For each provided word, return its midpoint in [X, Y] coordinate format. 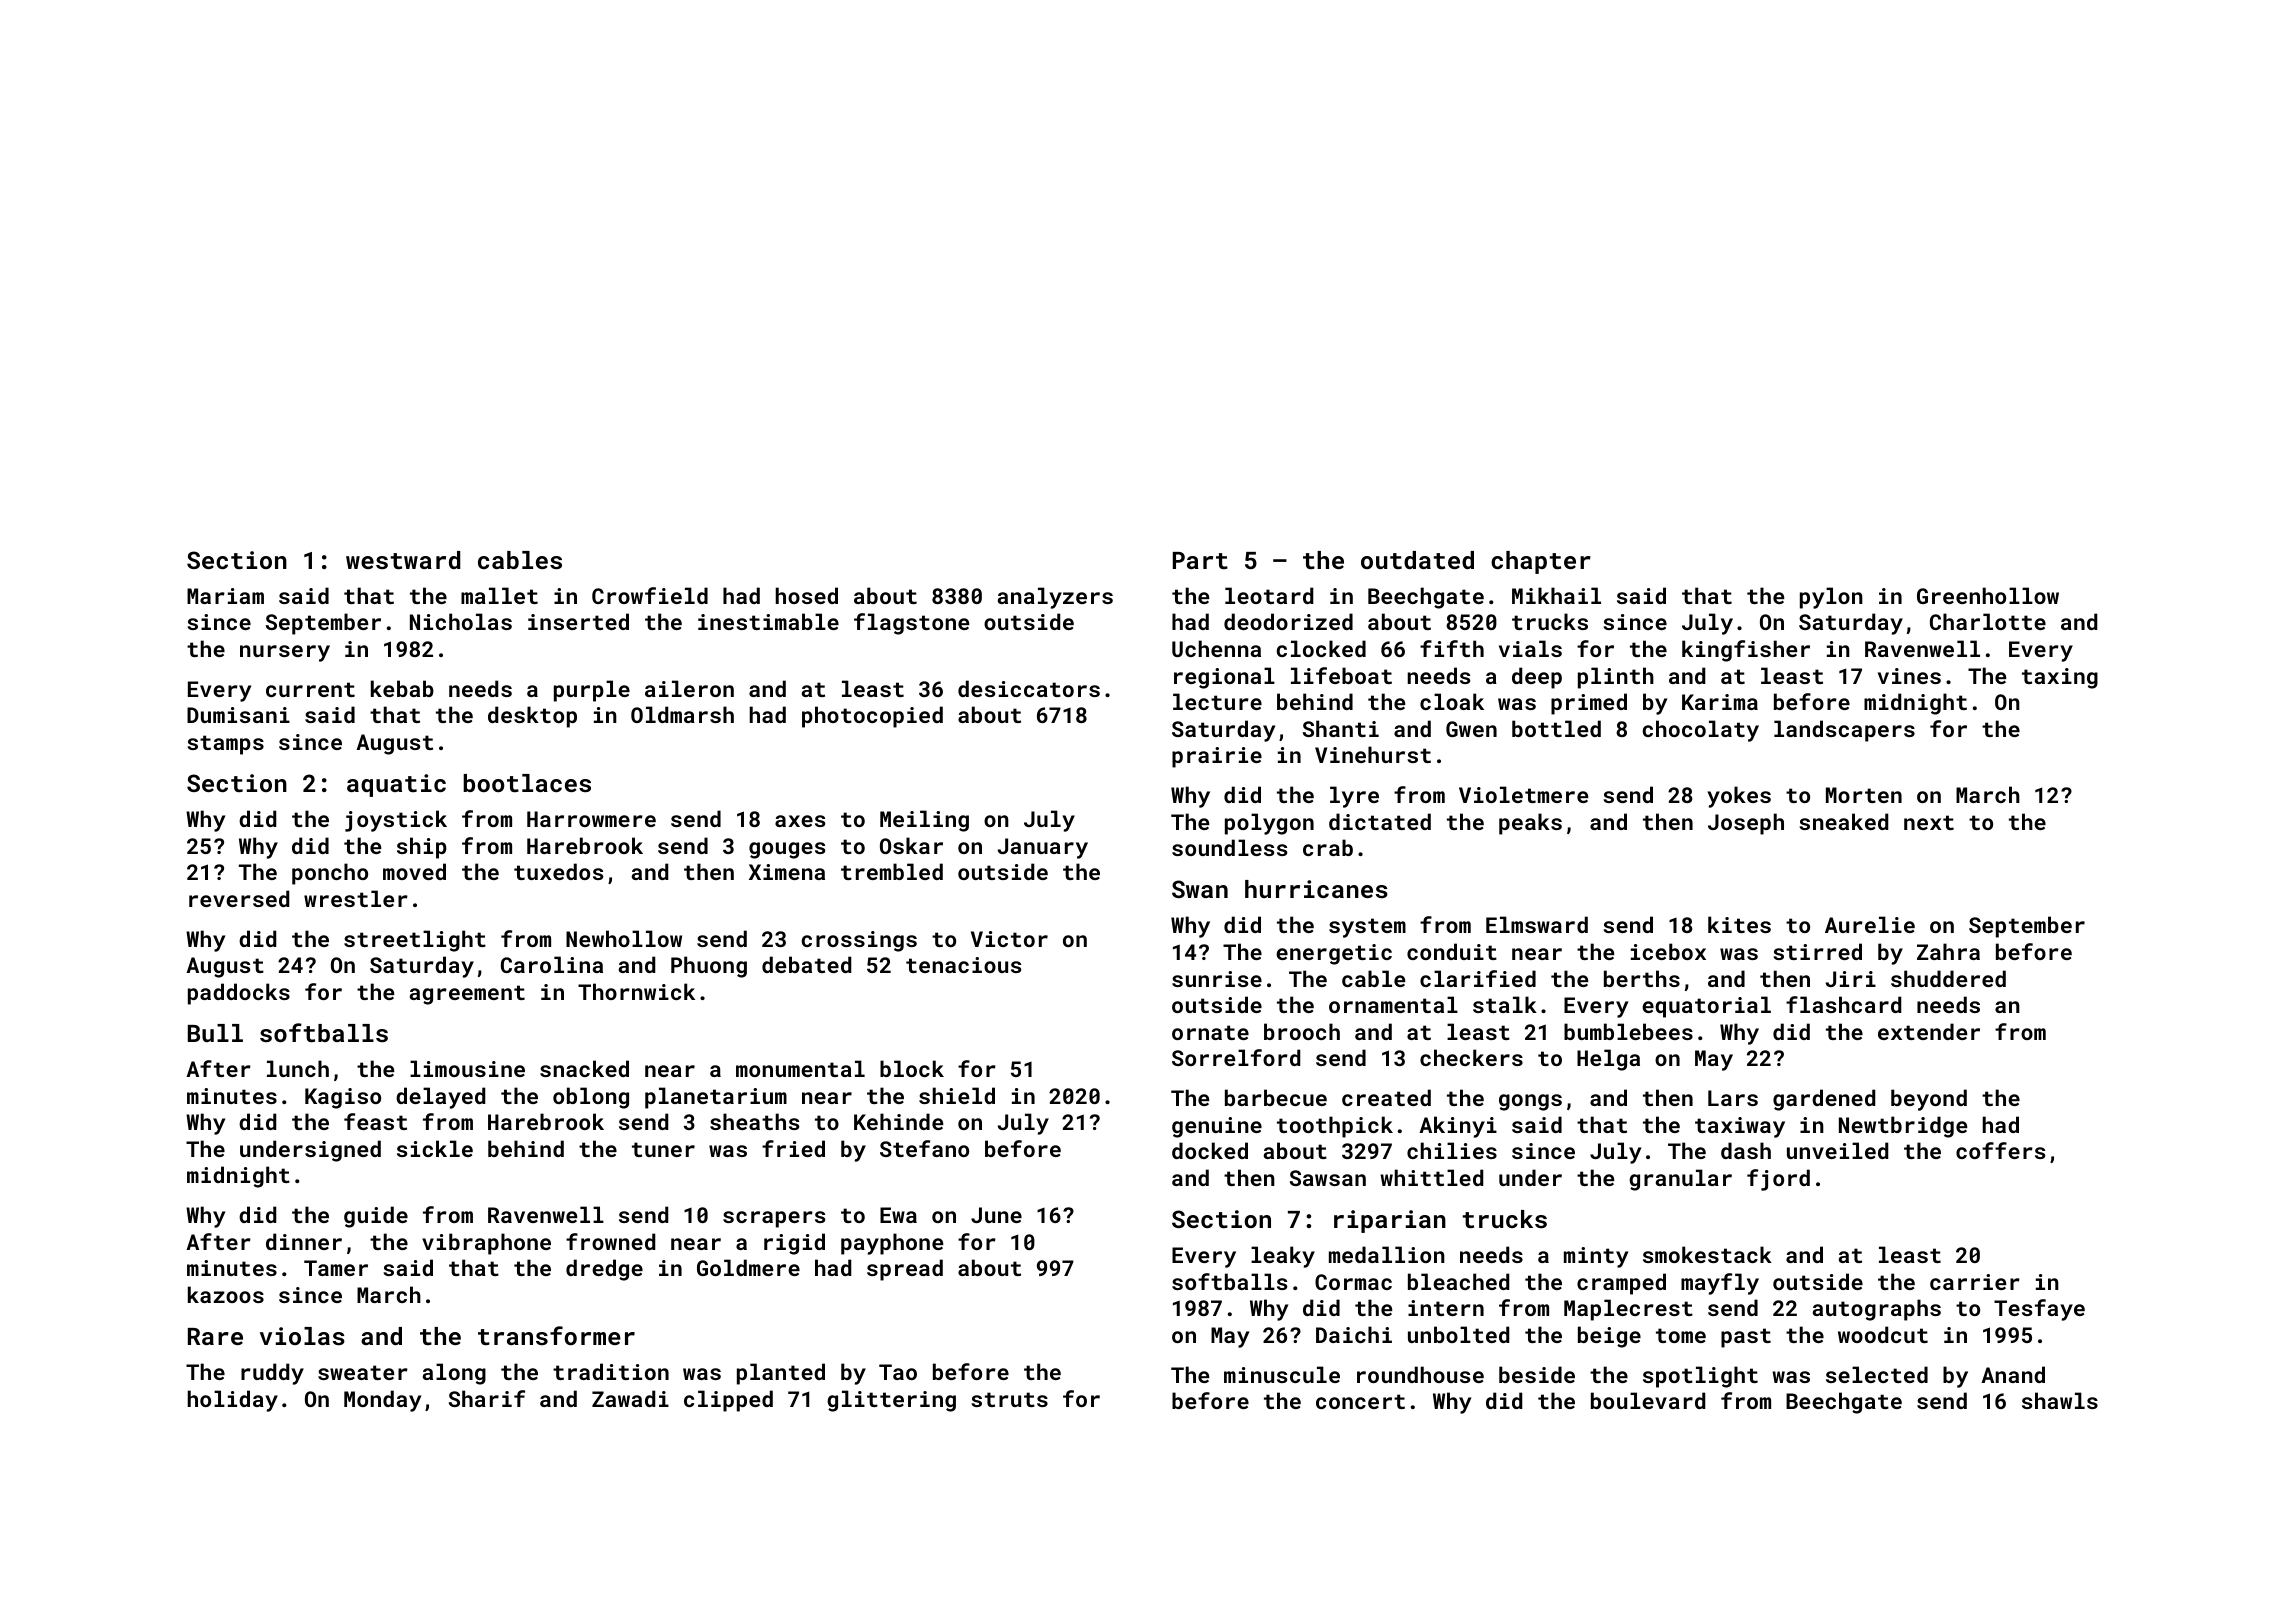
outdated [1417, 560]
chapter [1541, 562]
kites [1739, 924]
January [1043, 848]
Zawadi [630, 1398]
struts [1009, 1399]
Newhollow [624, 938]
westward [403, 560]
